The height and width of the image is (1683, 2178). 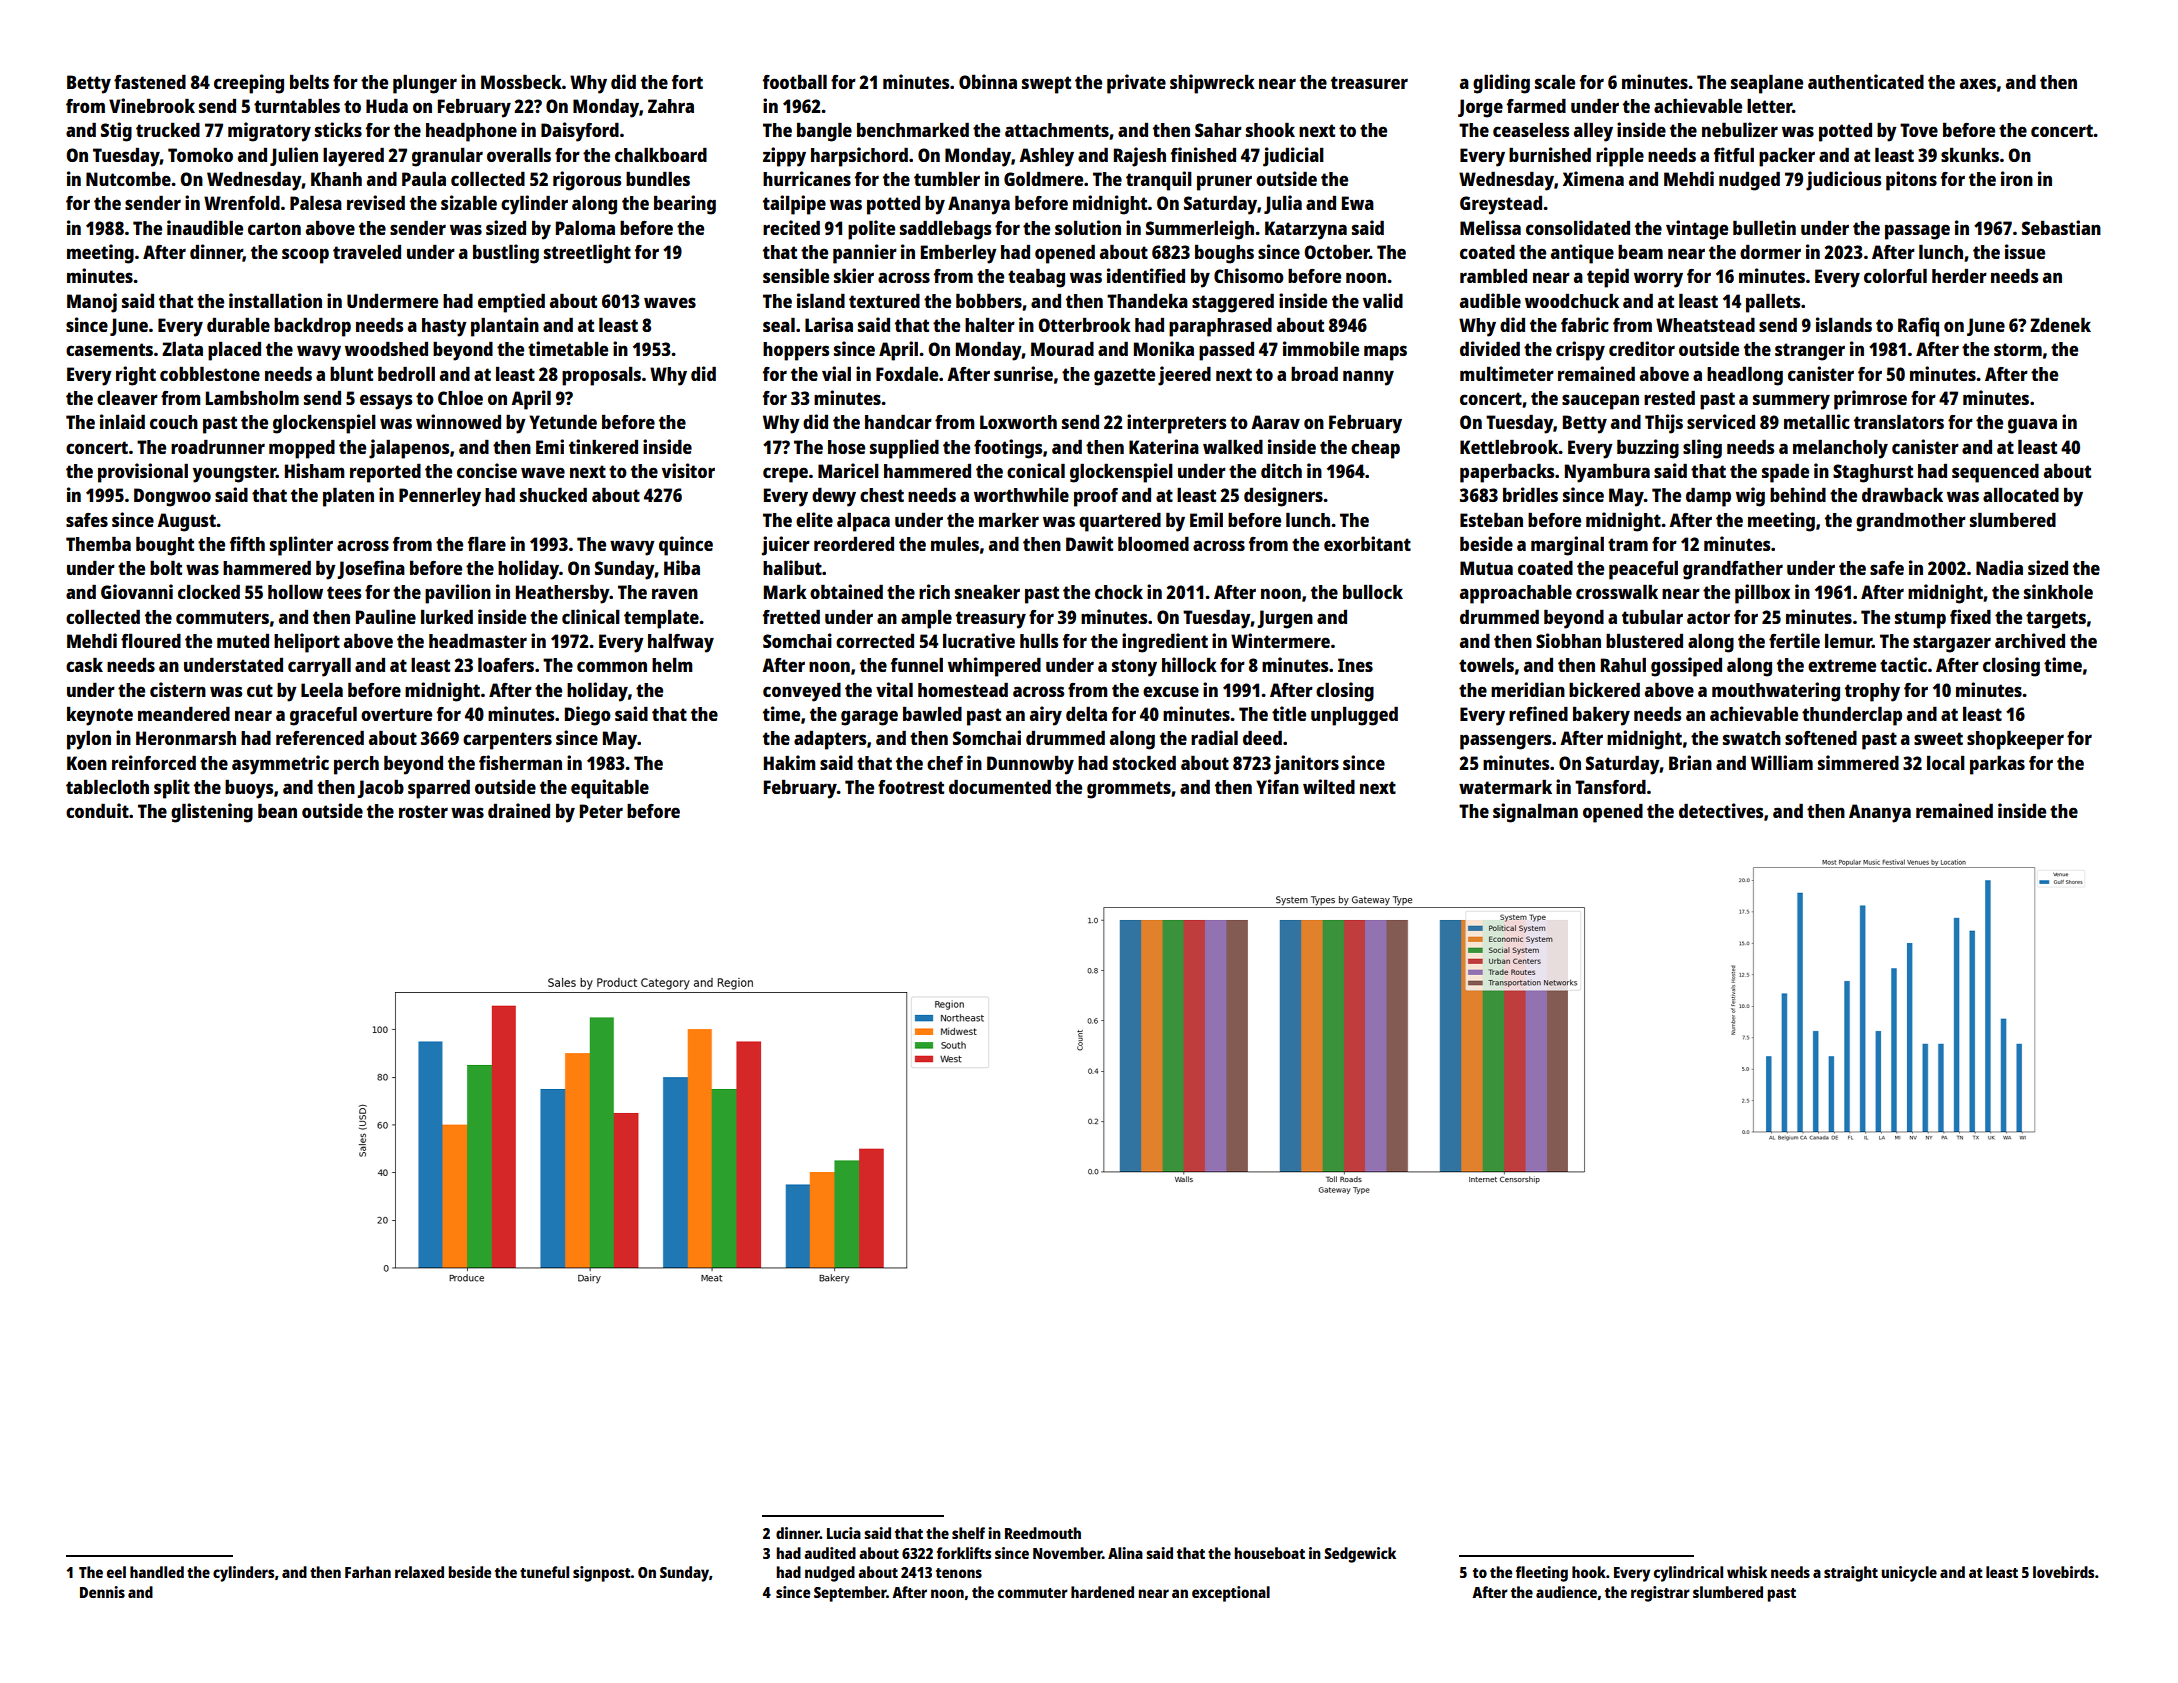 I want to click on tenons, so click(x=959, y=1573).
